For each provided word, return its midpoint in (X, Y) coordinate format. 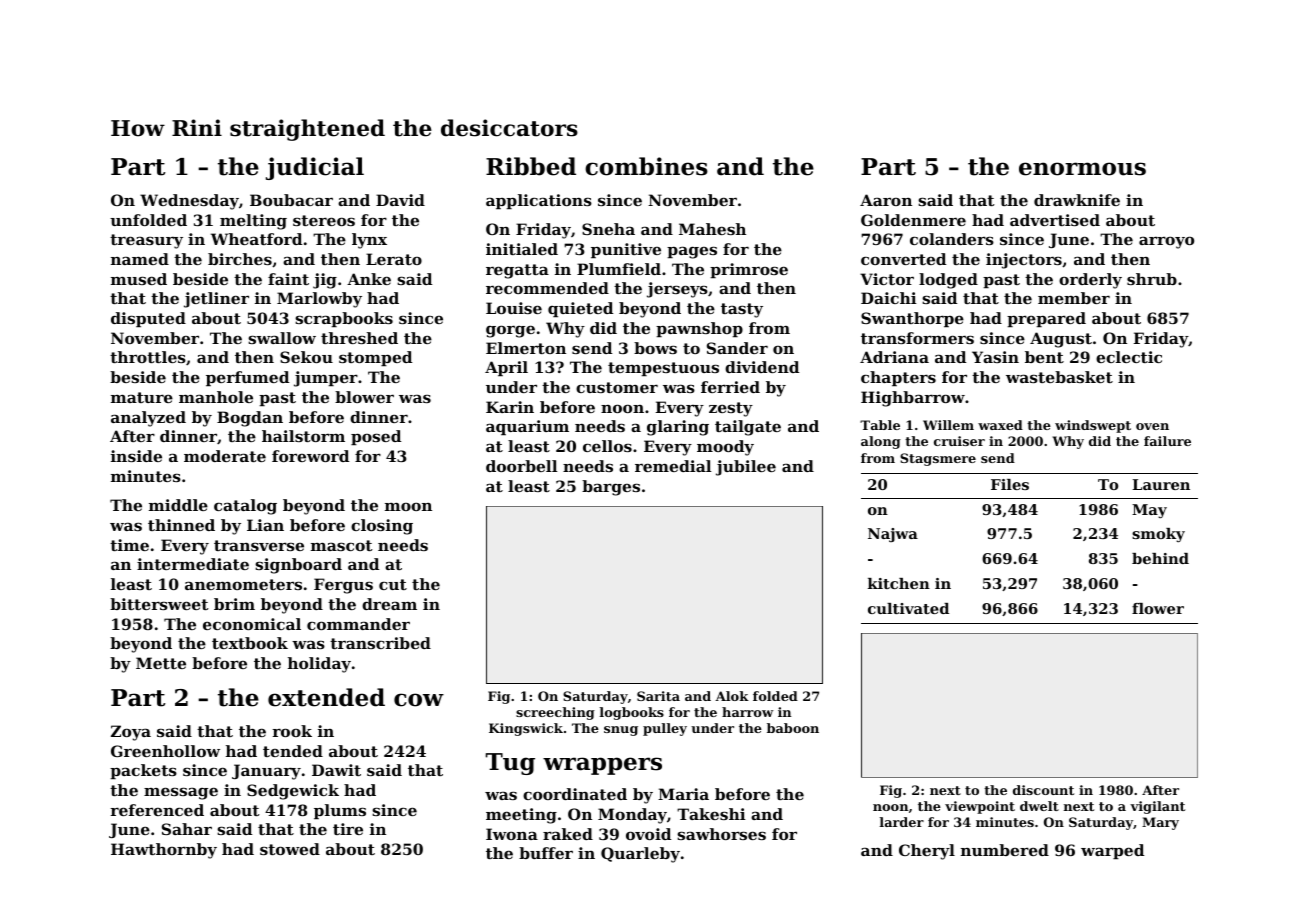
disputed (148, 319)
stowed (290, 849)
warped (1112, 851)
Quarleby (640, 855)
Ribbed (531, 166)
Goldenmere (913, 220)
